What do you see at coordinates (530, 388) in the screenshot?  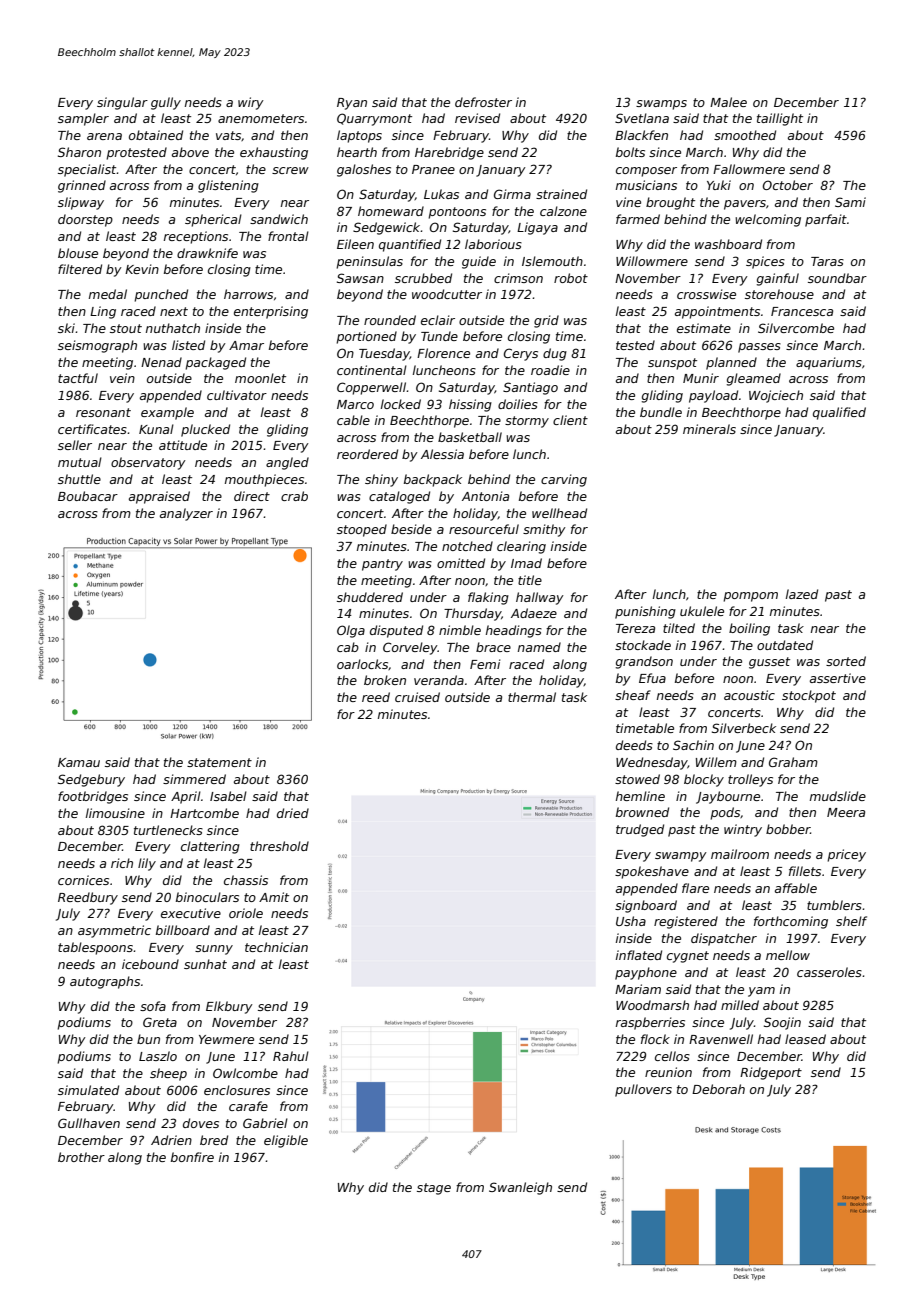 I see `Santiago` at bounding box center [530, 388].
